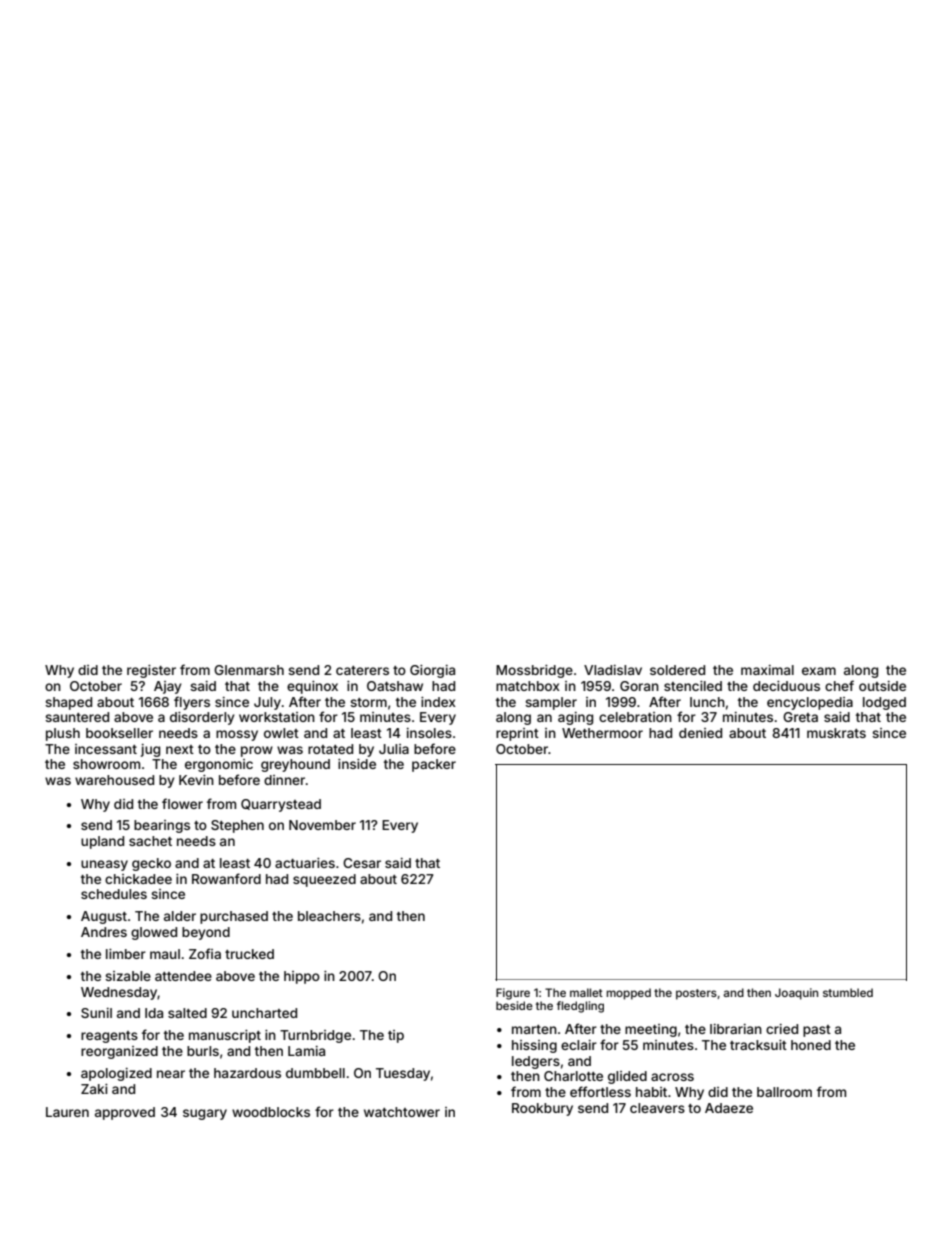  What do you see at coordinates (249, 670) in the screenshot?
I see `Glenmarsh` at bounding box center [249, 670].
